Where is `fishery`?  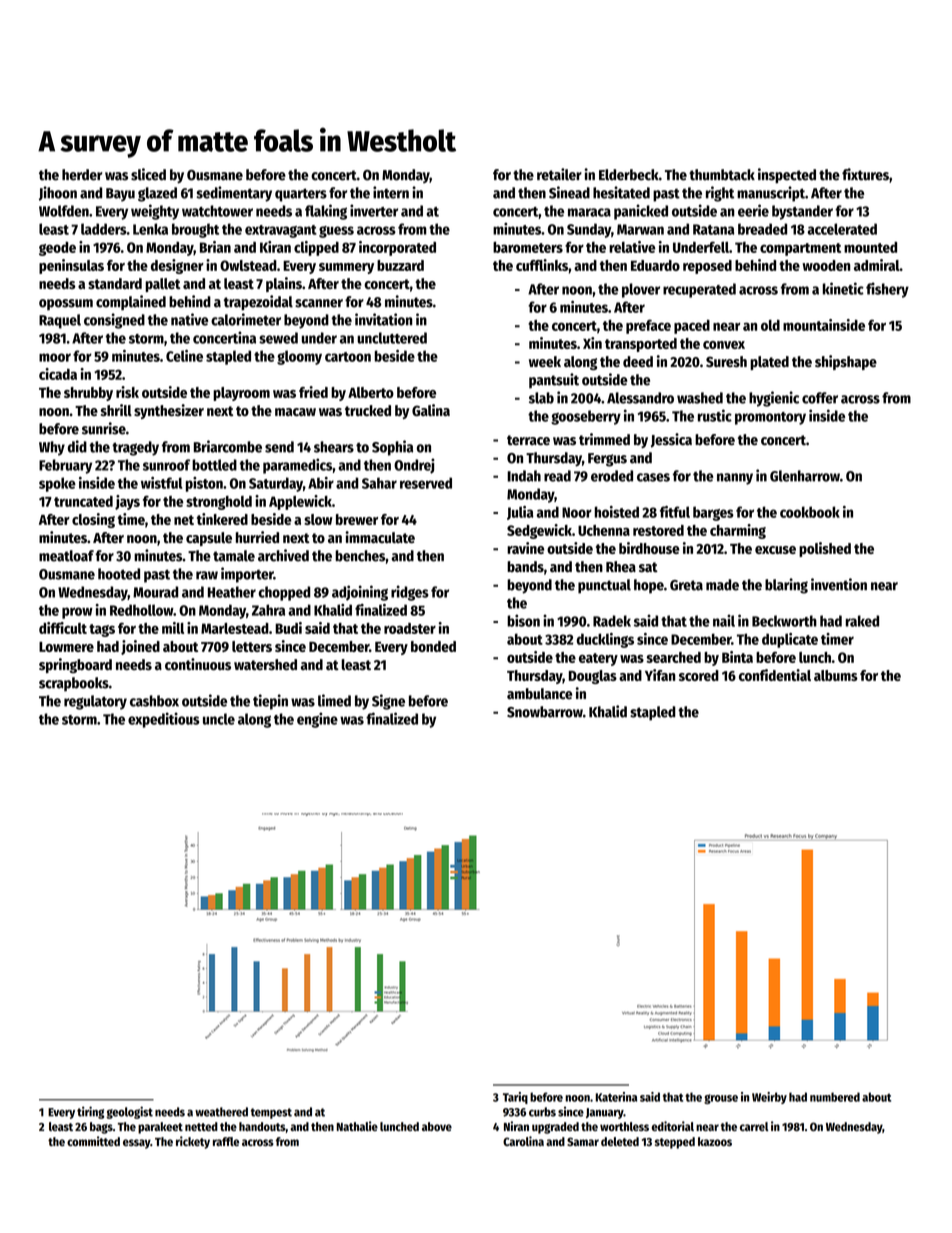
fishery is located at coordinates (887, 290).
